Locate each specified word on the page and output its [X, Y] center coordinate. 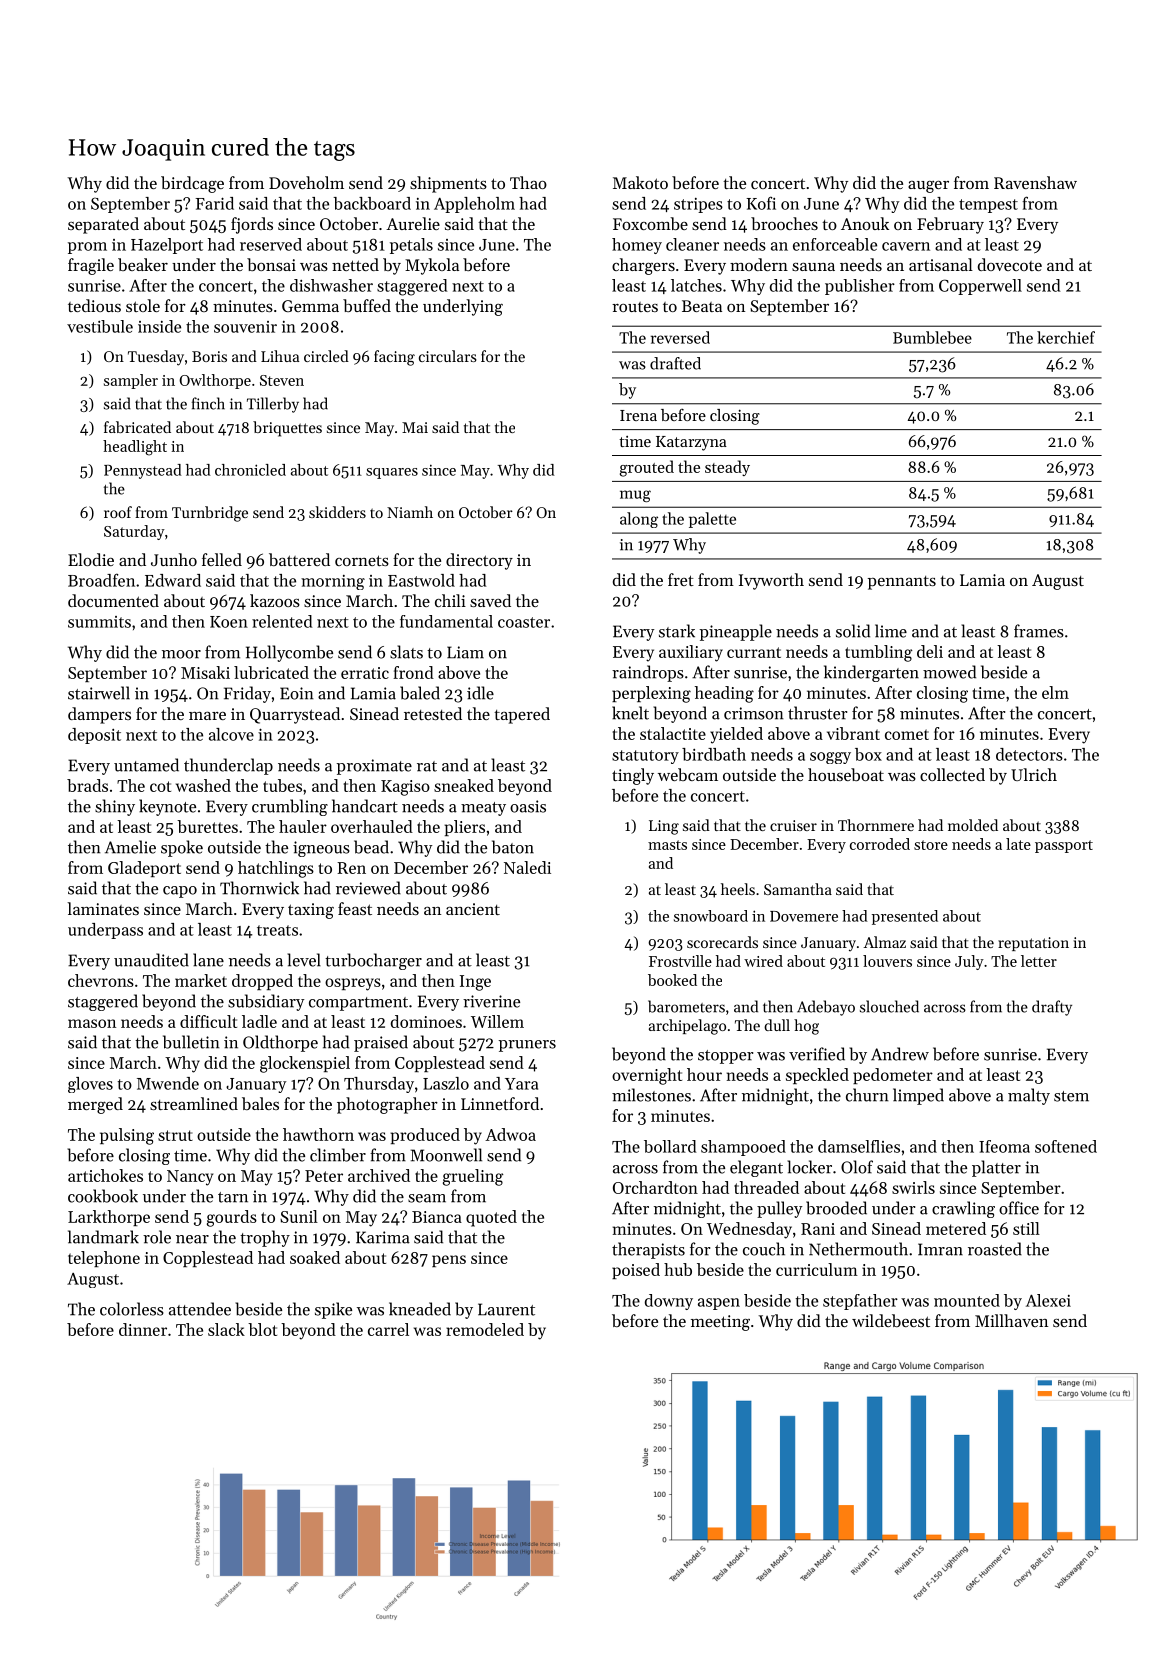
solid [853, 631]
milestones [651, 1095]
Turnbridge [210, 514]
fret [681, 579]
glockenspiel [305, 1064]
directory [479, 561]
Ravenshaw [1035, 182]
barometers [686, 1006]
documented [113, 600]
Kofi [761, 203]
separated [103, 225]
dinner [143, 1329]
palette [712, 520]
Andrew [900, 1054]
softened [1066, 1146]
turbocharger [373, 961]
